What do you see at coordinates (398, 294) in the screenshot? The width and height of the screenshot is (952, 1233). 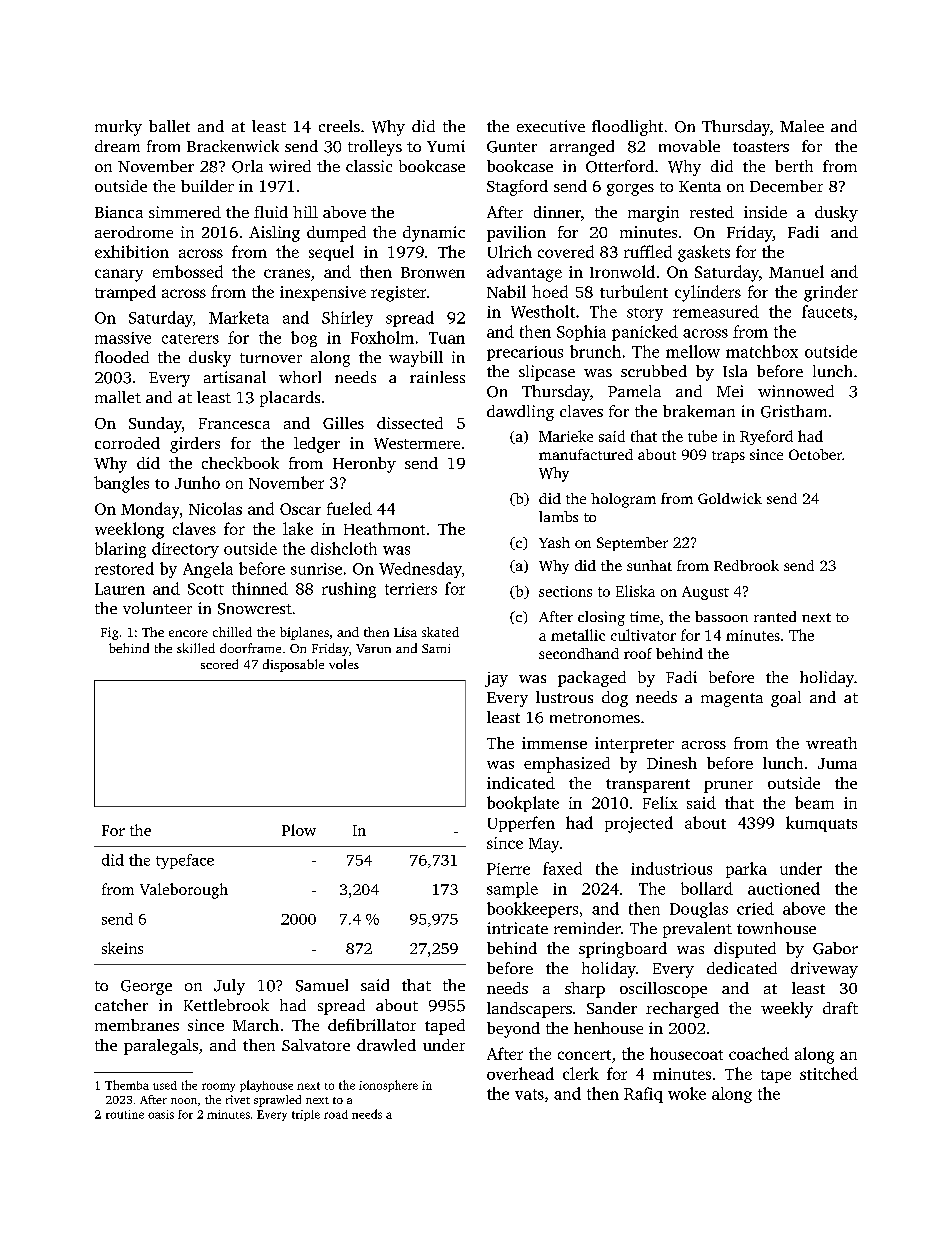 I see `register` at bounding box center [398, 294].
